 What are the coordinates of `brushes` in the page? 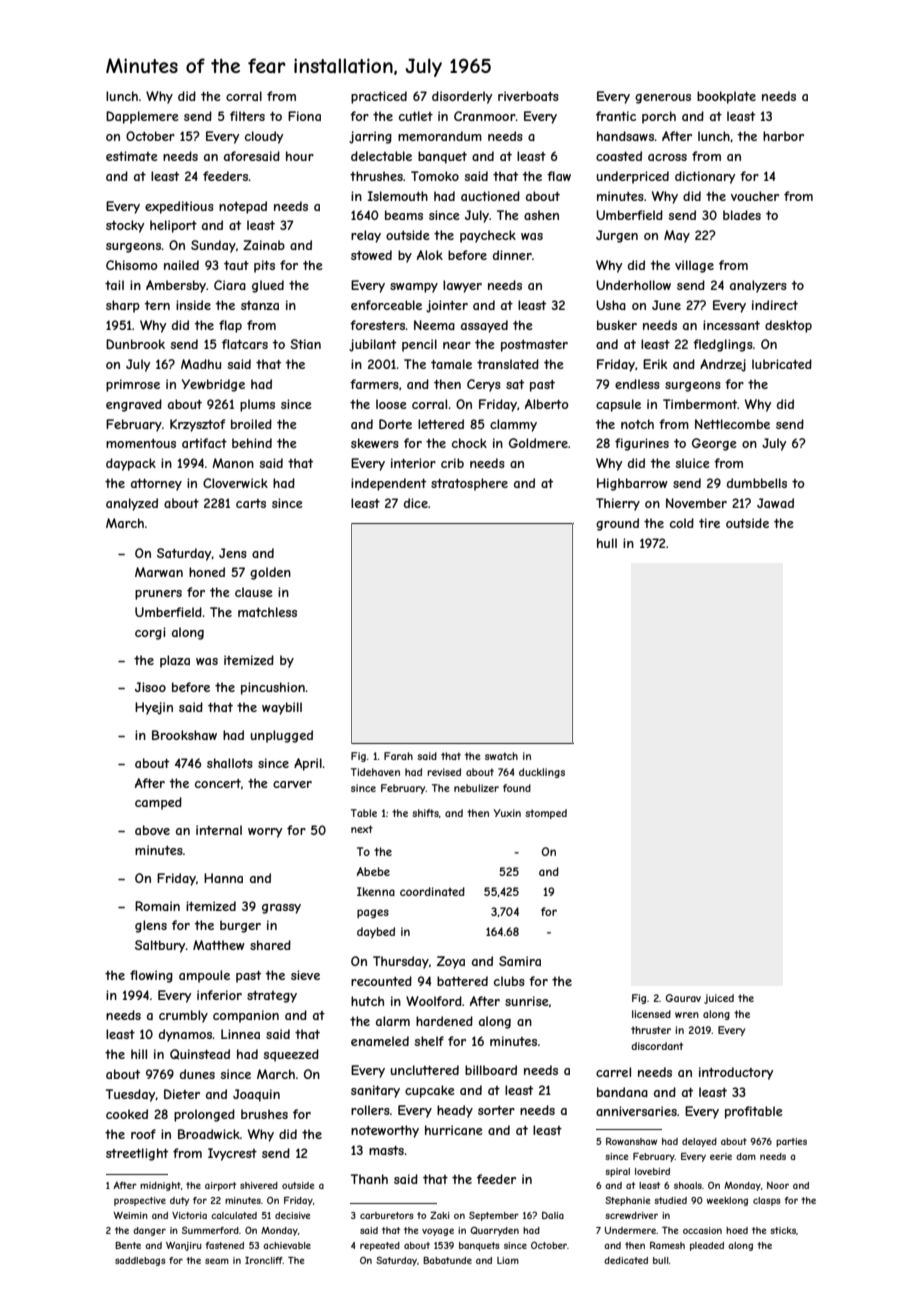 It's located at (264, 1114).
